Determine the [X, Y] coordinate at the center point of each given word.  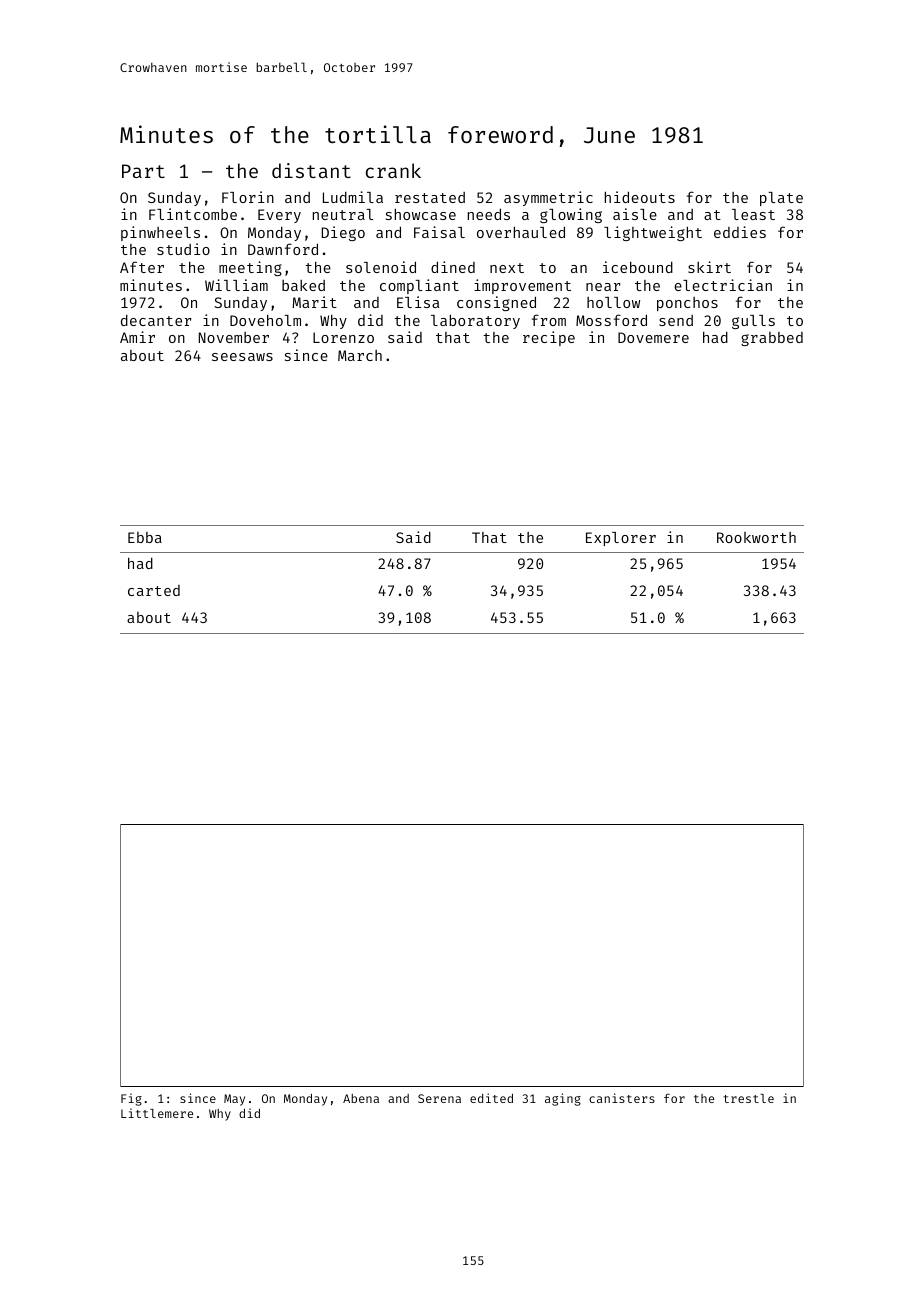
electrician [723, 285]
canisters [622, 1098]
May [234, 1100]
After [142, 267]
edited [491, 1098]
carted [154, 590]
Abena [361, 1098]
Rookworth [756, 537]
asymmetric [548, 198]
